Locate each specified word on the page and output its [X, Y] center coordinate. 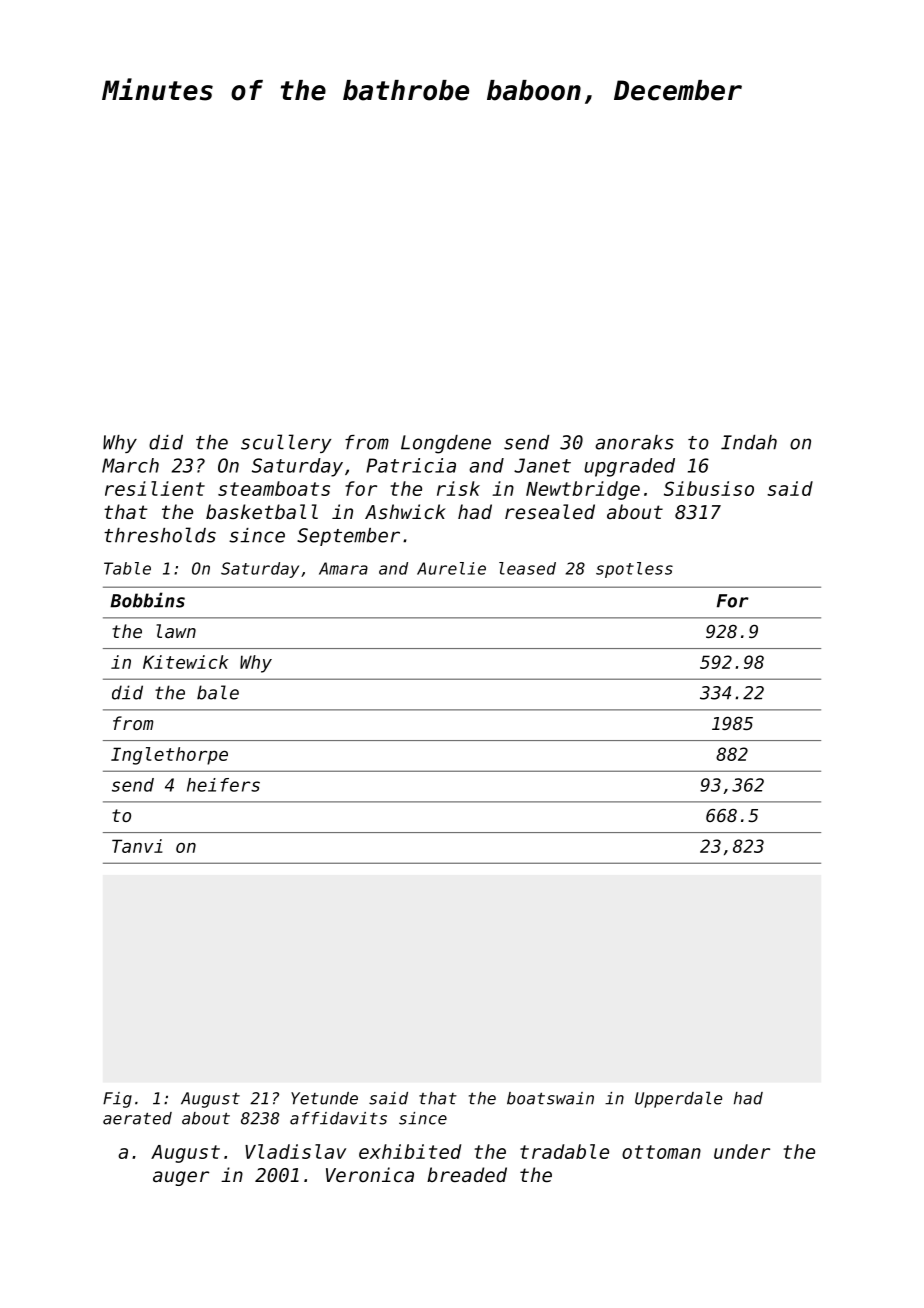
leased [527, 568]
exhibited [410, 1151]
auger [181, 1178]
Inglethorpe [169, 756]
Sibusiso [709, 488]
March [130, 465]
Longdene [446, 444]
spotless [634, 570]
